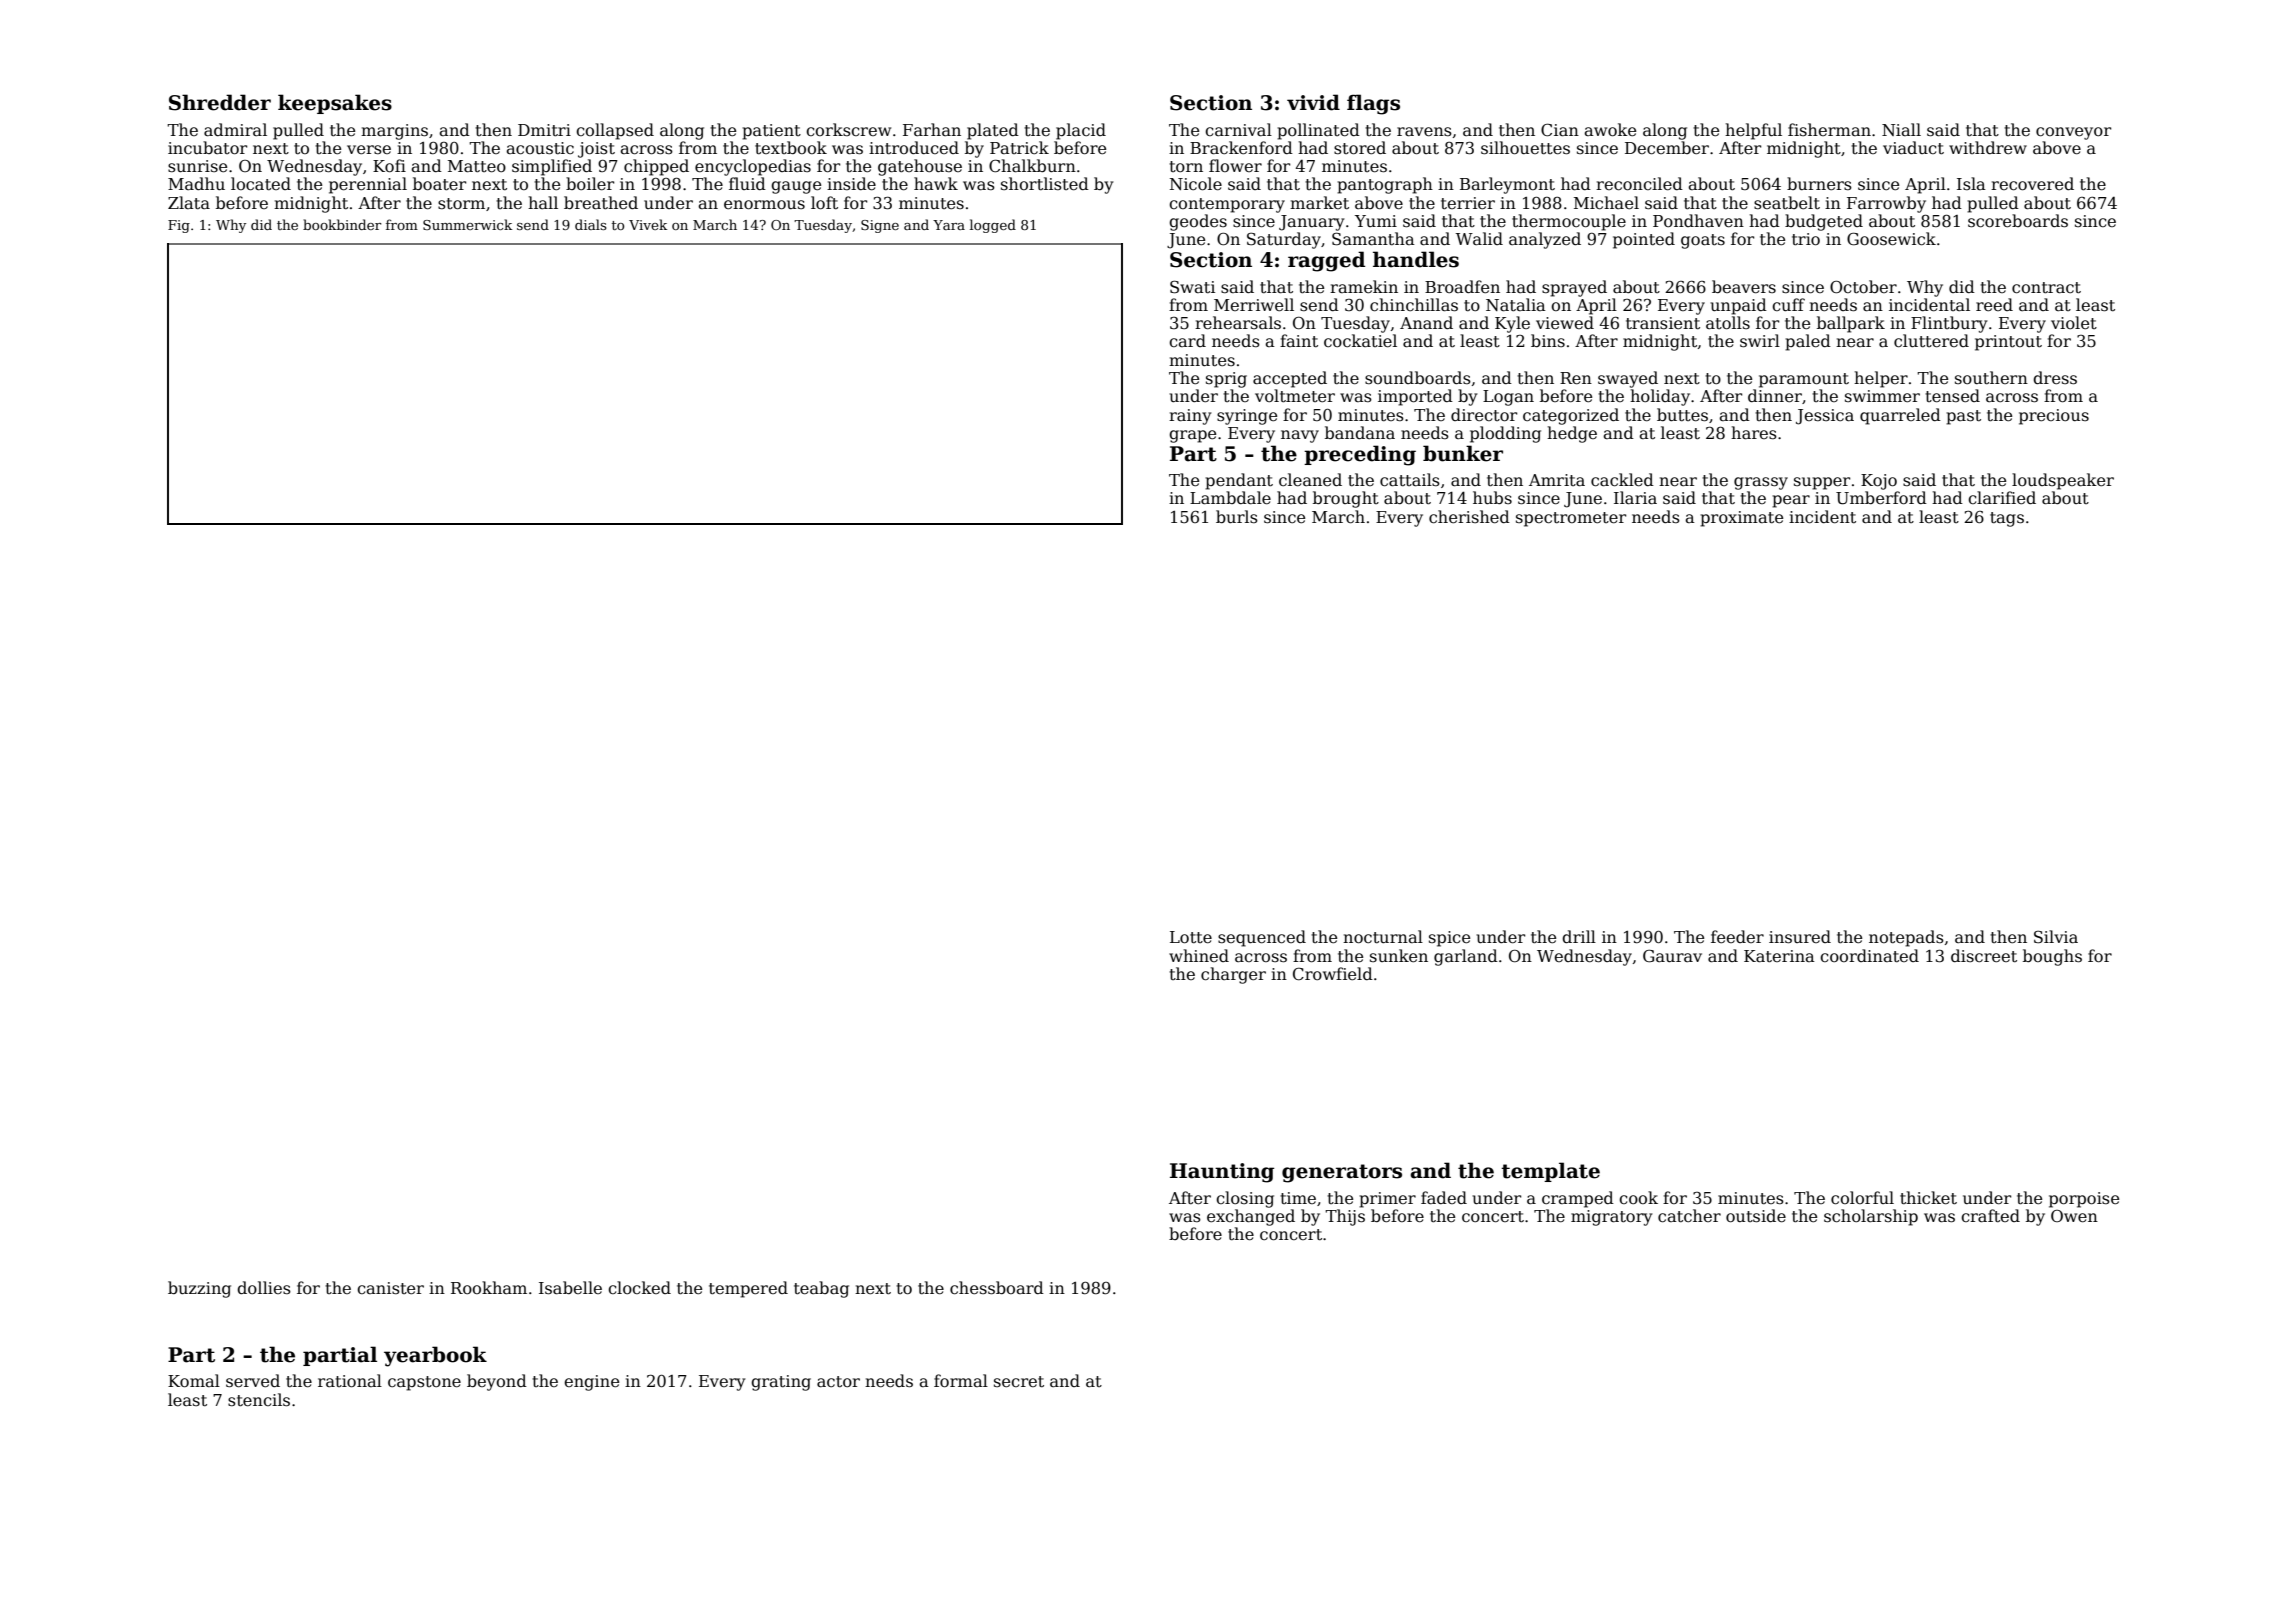 Image resolution: width=2292 pixels, height=1620 pixels. Describe the element at coordinates (1222, 1173) in the screenshot. I see `Haunting` at that location.
